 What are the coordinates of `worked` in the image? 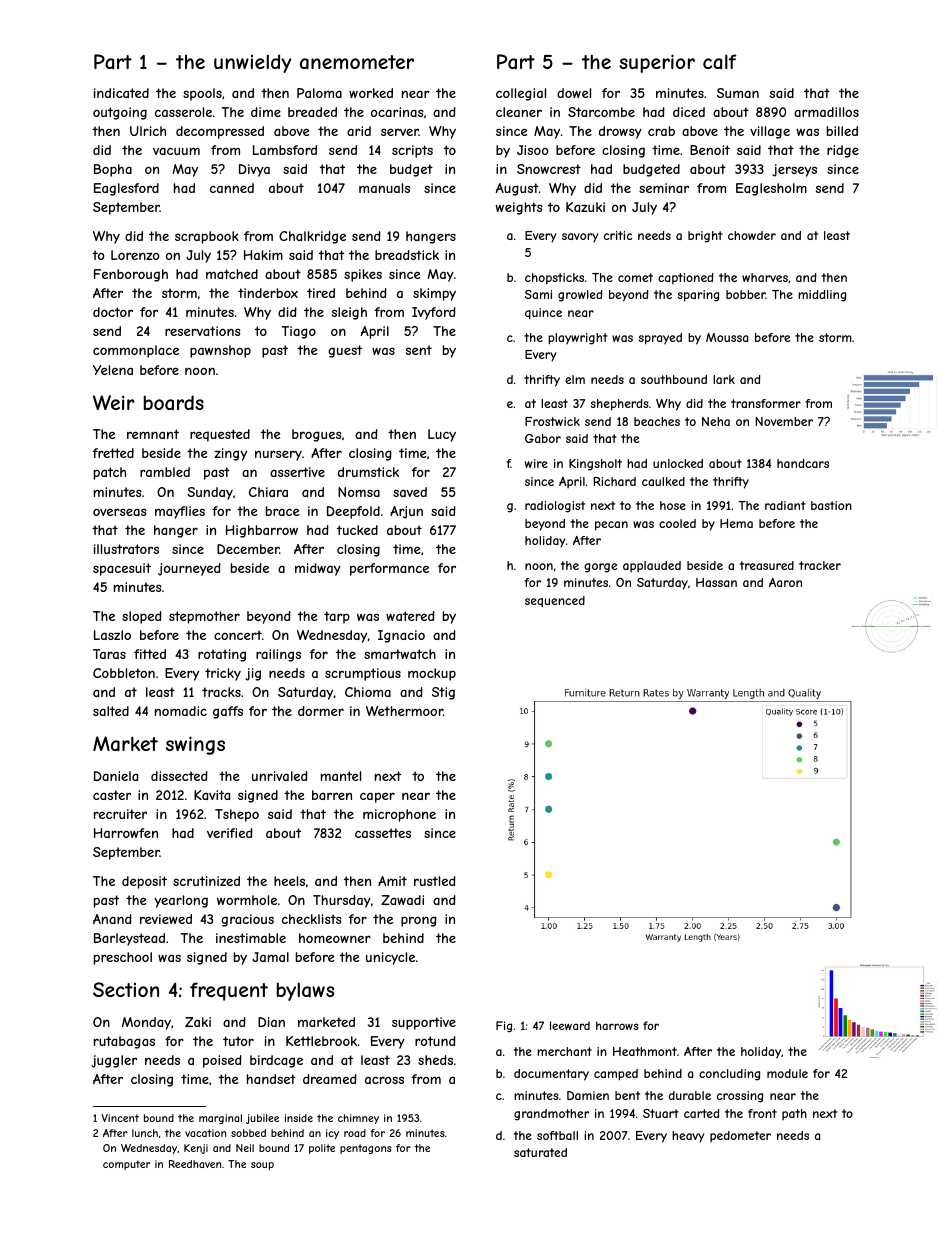 It's located at (371, 93).
